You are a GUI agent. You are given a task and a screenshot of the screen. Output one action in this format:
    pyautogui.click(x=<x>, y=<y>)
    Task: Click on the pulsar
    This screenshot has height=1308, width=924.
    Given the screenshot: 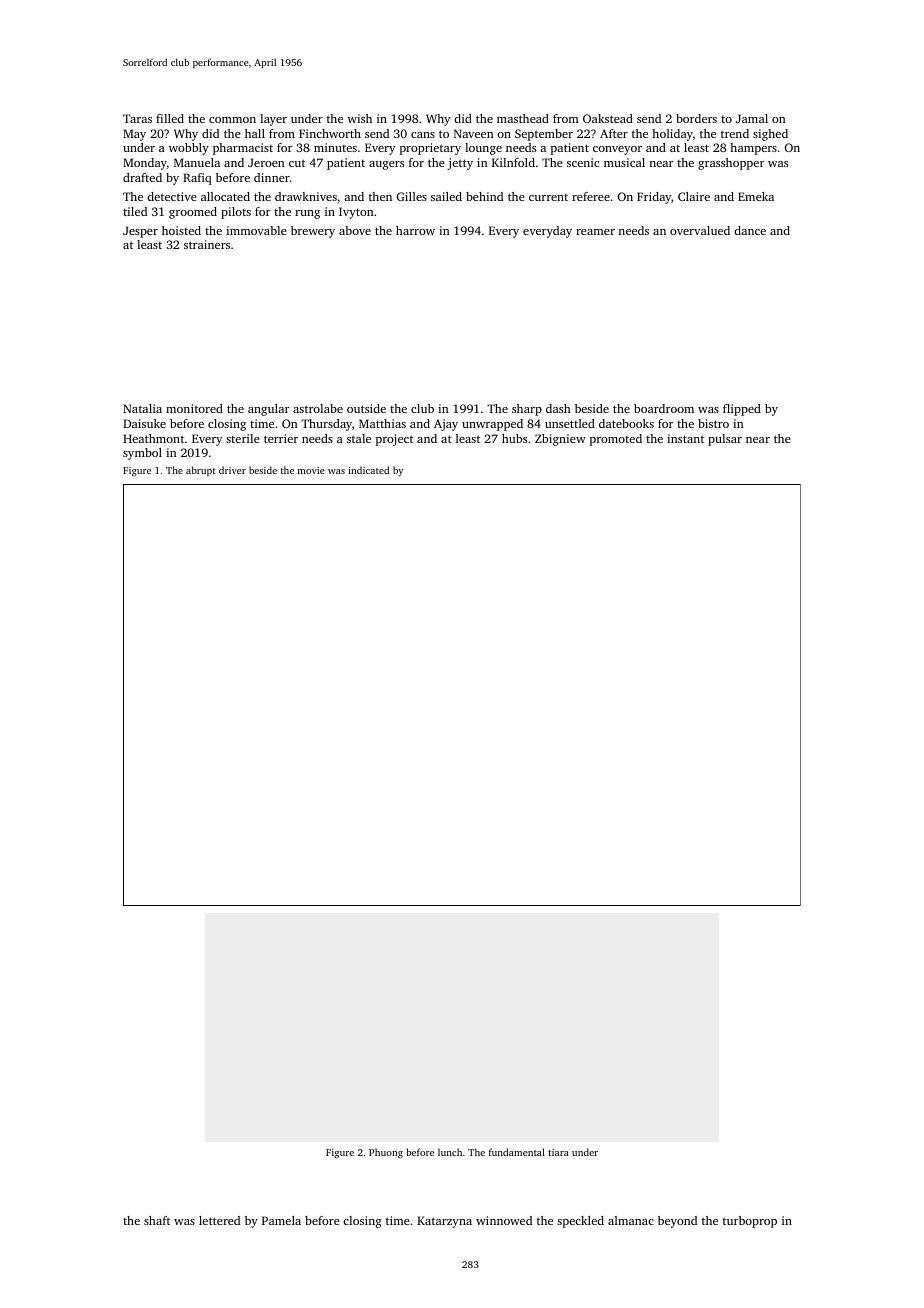 What is the action you would take?
    pyautogui.click(x=725, y=440)
